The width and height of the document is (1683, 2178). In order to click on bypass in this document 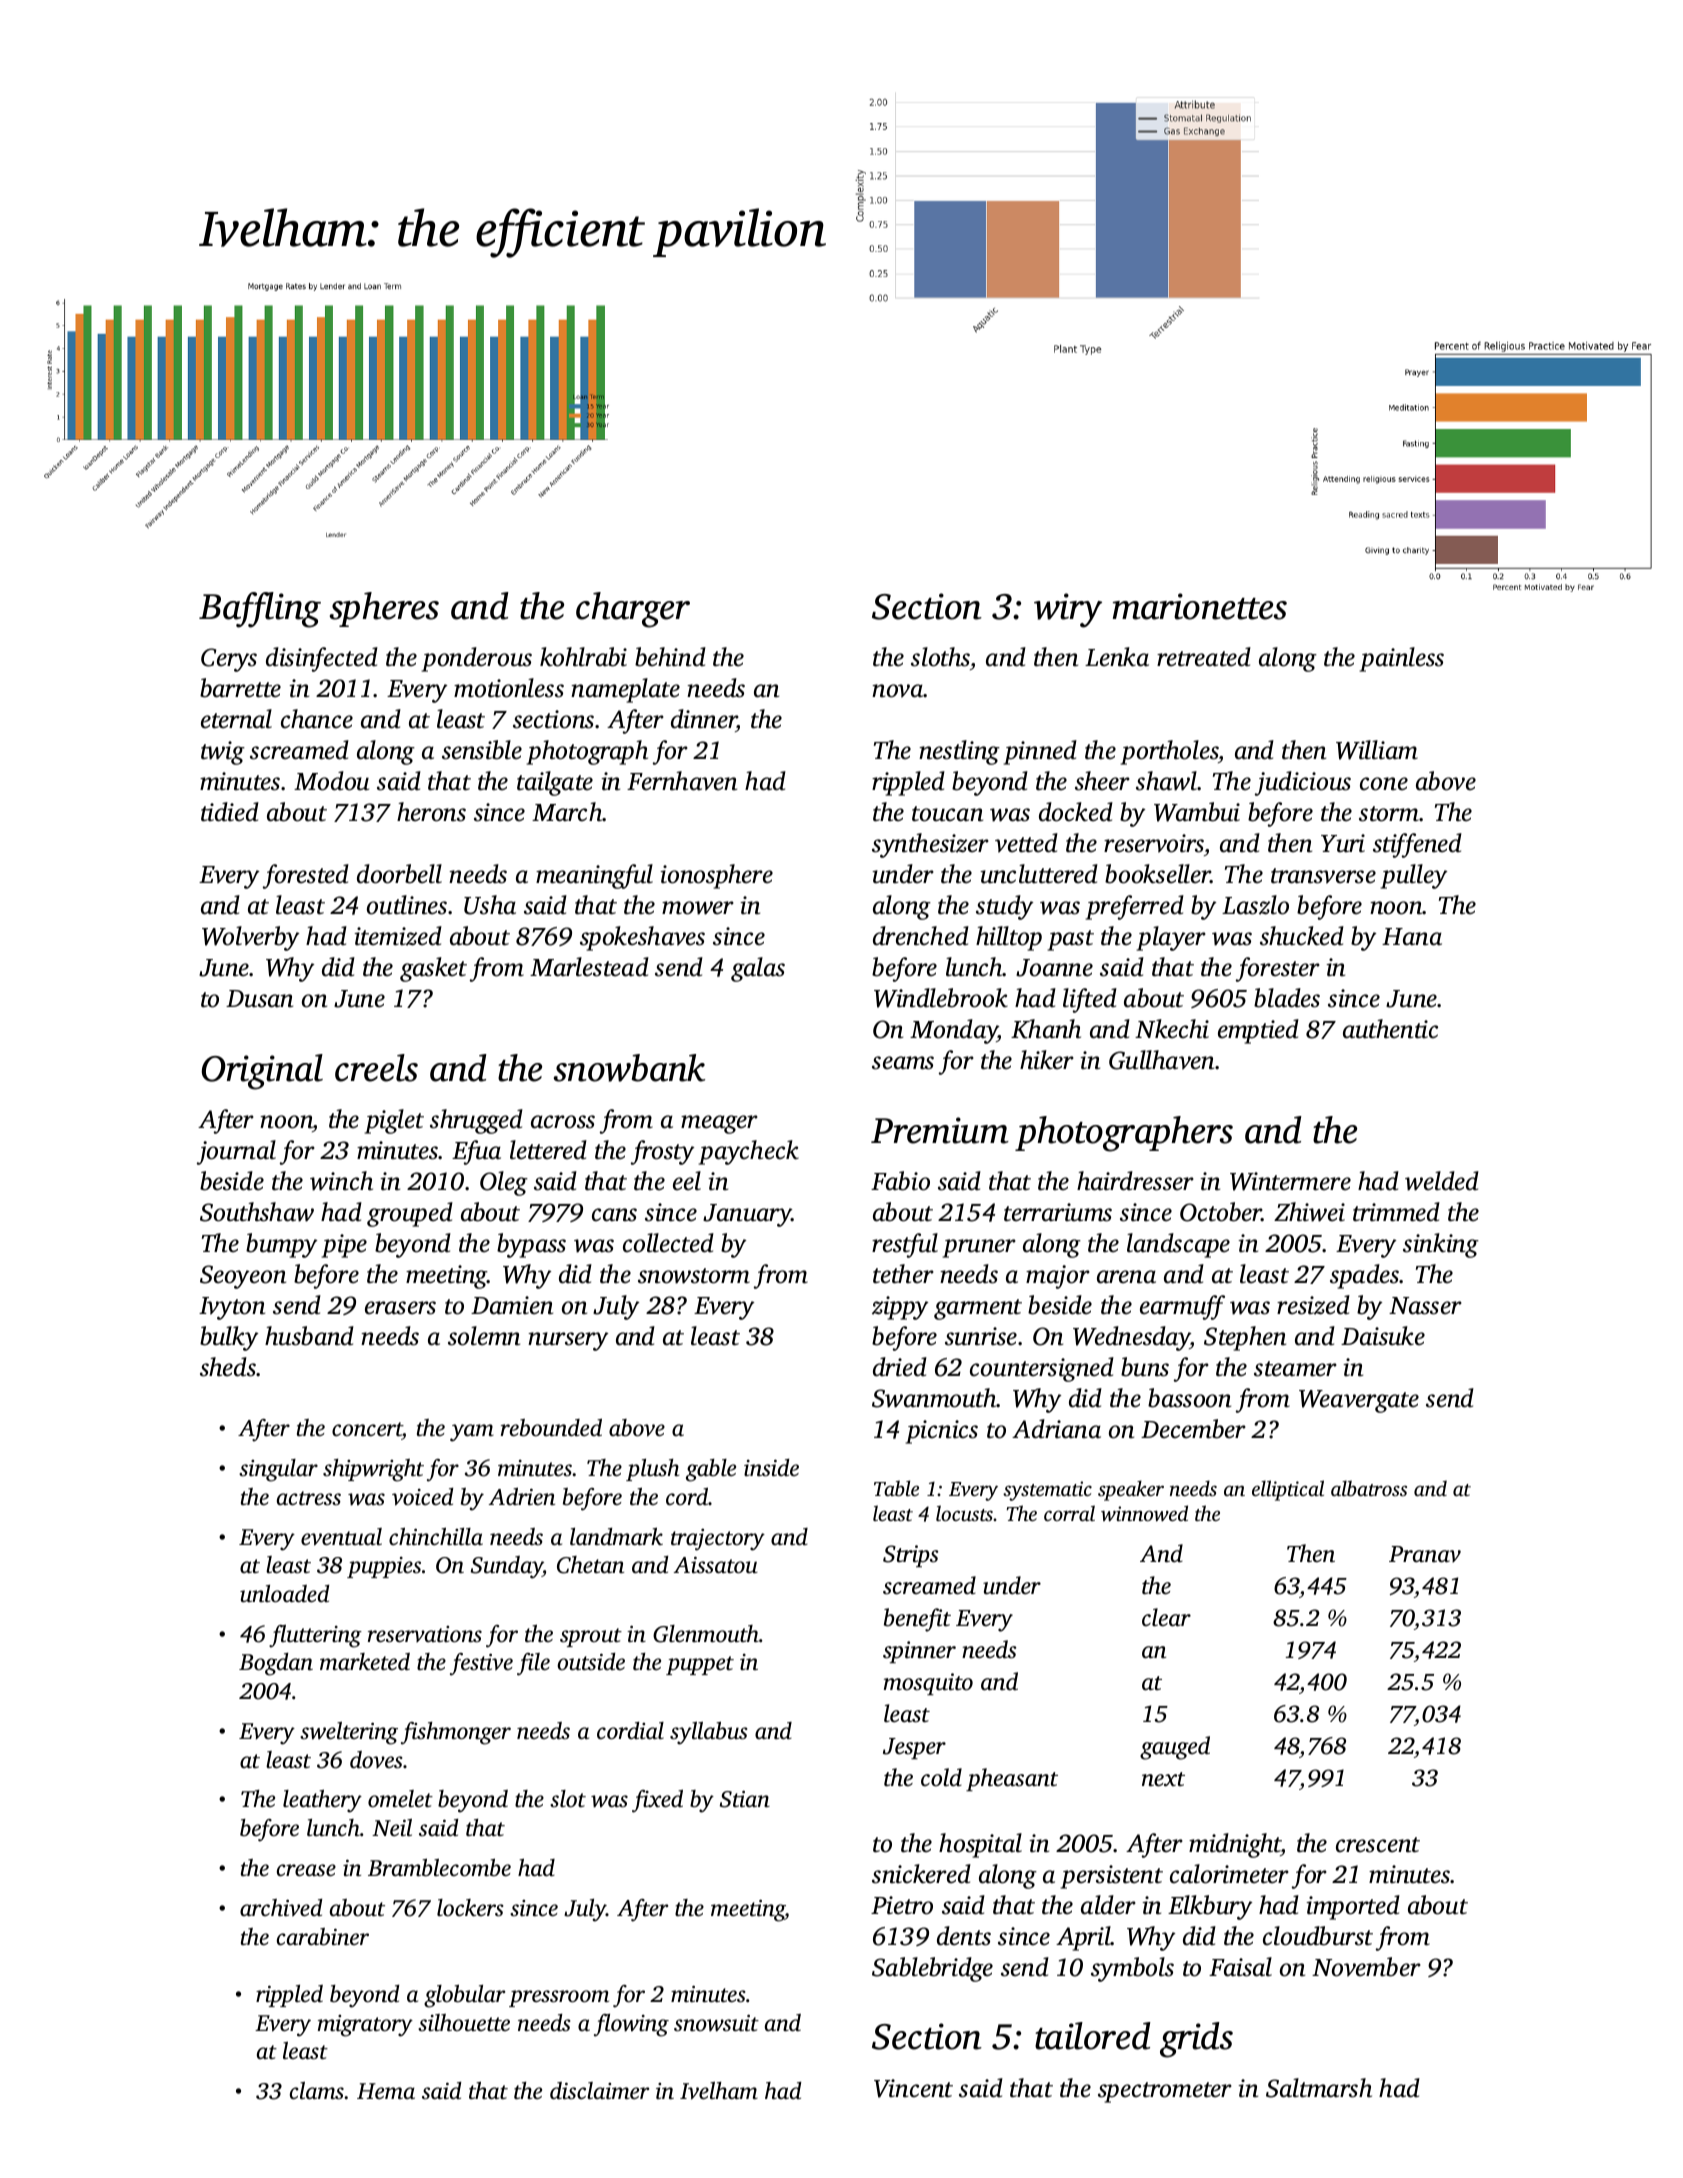, I will do `click(531, 1245)`.
